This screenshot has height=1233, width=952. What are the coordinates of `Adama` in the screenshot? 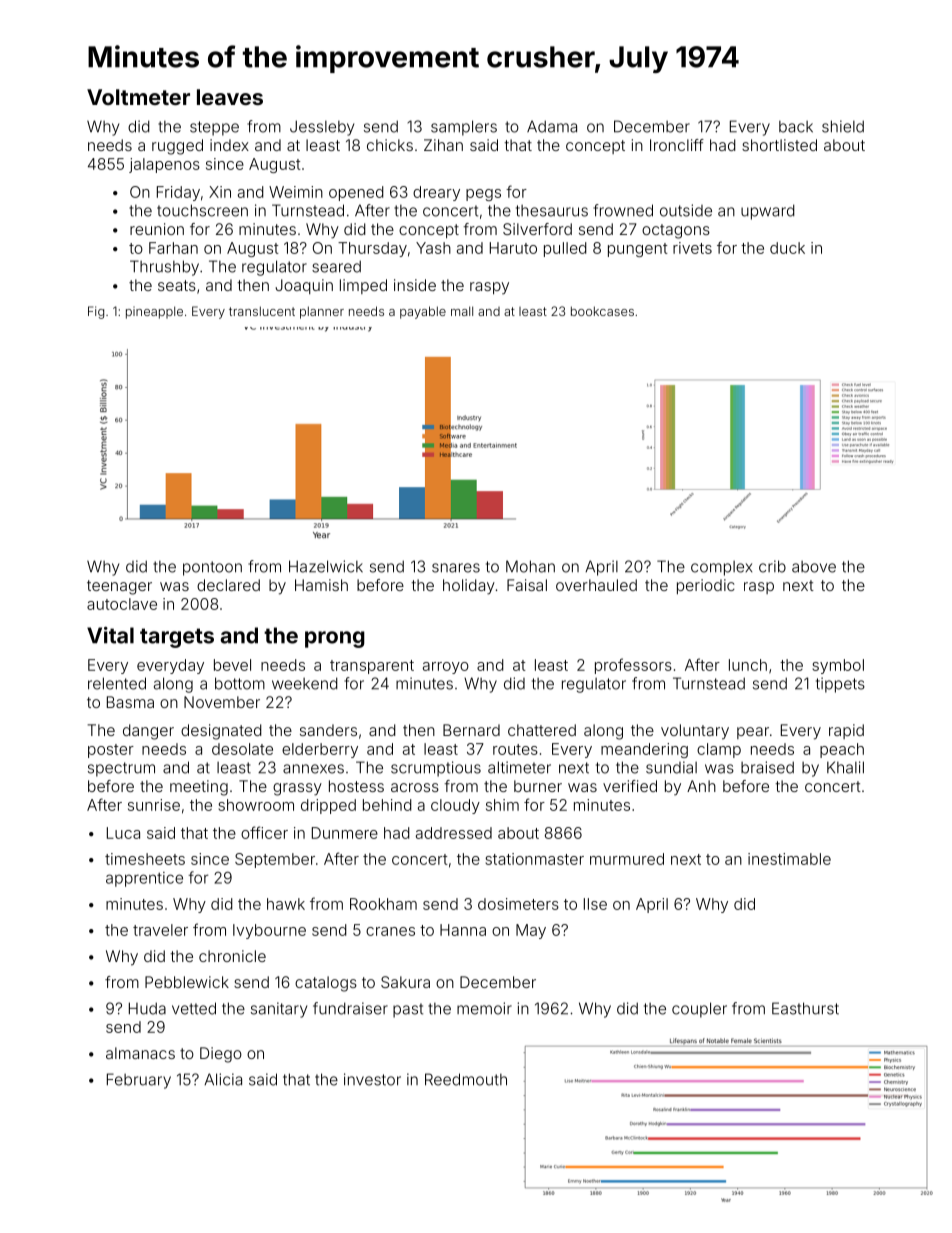 It's located at (552, 126).
